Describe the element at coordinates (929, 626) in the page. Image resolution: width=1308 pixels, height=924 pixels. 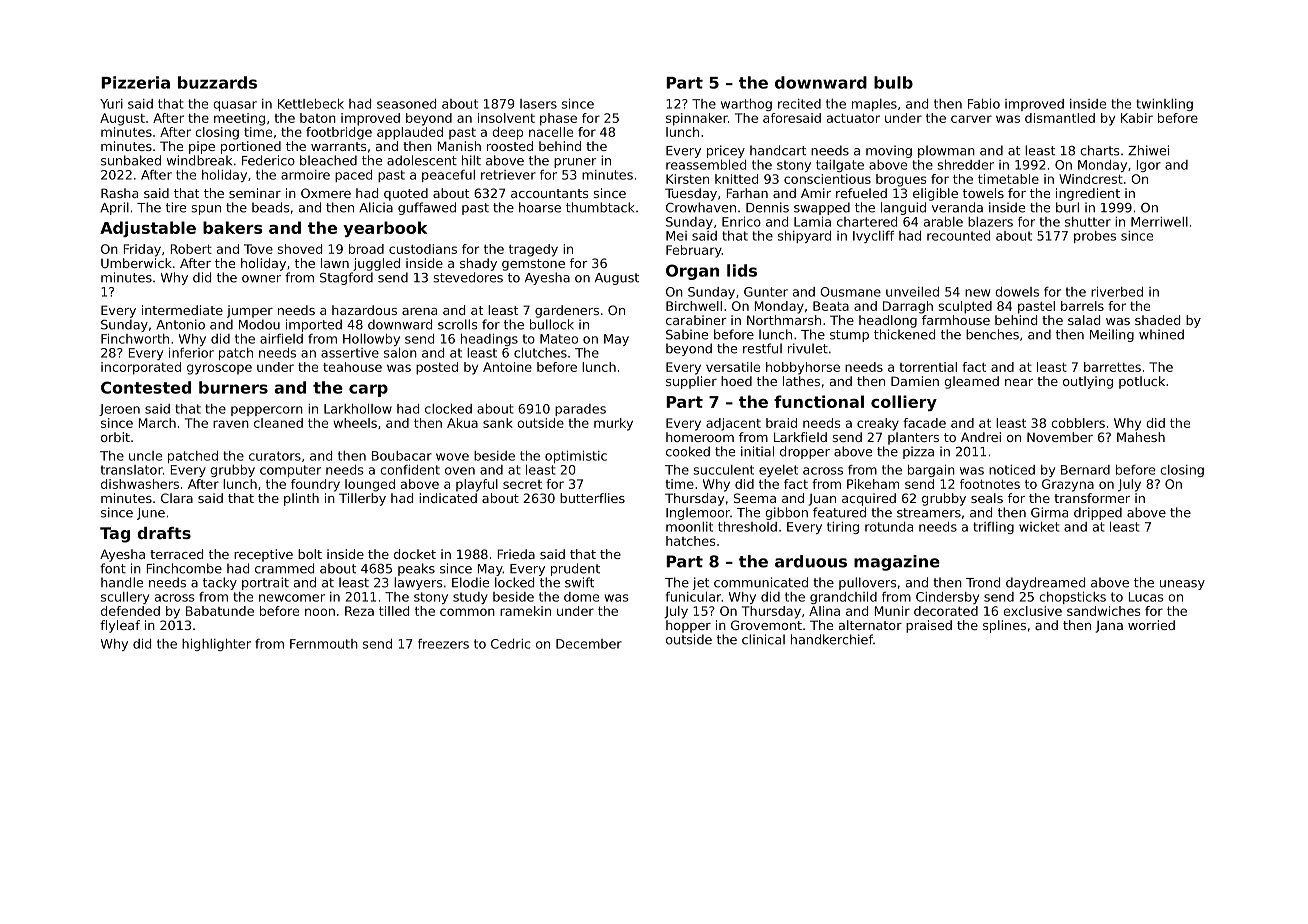
I see `praised` at that location.
